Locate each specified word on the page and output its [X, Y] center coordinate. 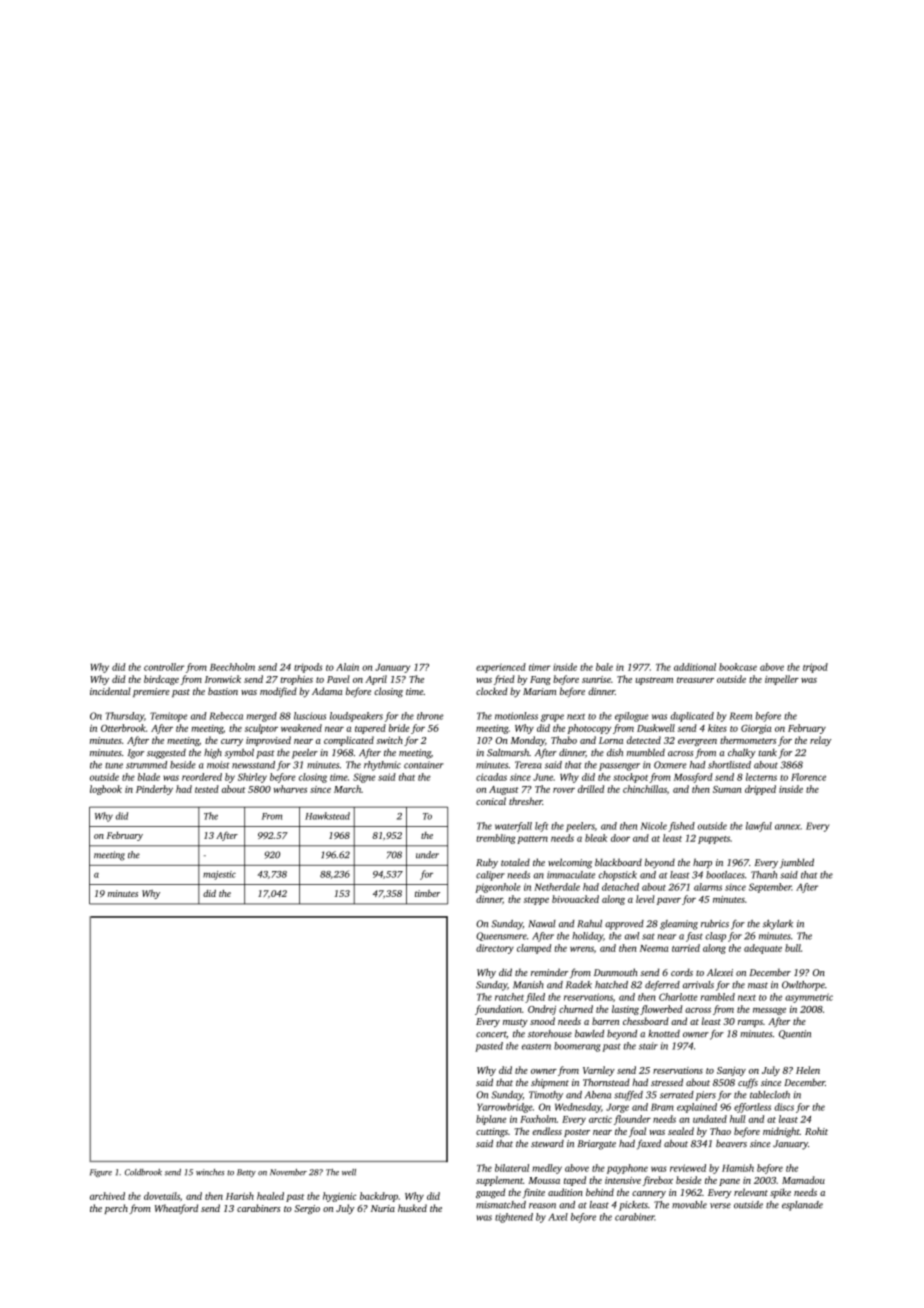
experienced [501, 668]
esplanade [802, 1206]
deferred [662, 986]
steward [547, 1143]
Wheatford [176, 1209]
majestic [219, 875]
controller [164, 667]
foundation [498, 1010]
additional [695, 667]
